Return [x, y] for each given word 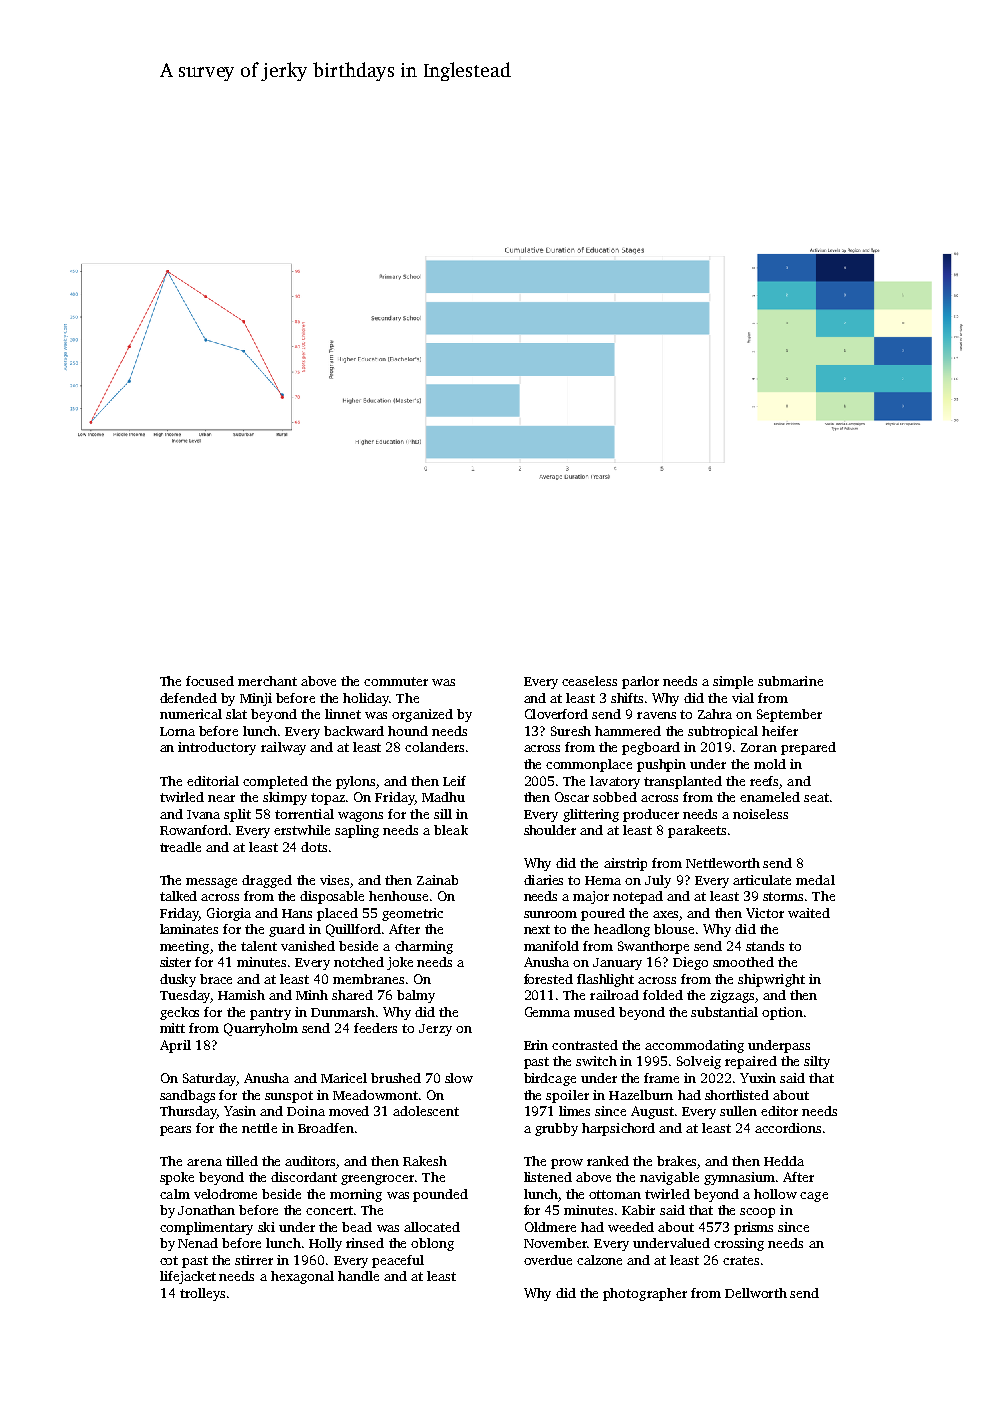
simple [733, 682]
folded [663, 995]
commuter [396, 681]
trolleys [202, 1294]
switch [596, 1061]
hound [408, 731]
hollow [775, 1194]
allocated [432, 1227]
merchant [267, 681]
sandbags [187, 1096]
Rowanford [194, 830]
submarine [790, 681]
